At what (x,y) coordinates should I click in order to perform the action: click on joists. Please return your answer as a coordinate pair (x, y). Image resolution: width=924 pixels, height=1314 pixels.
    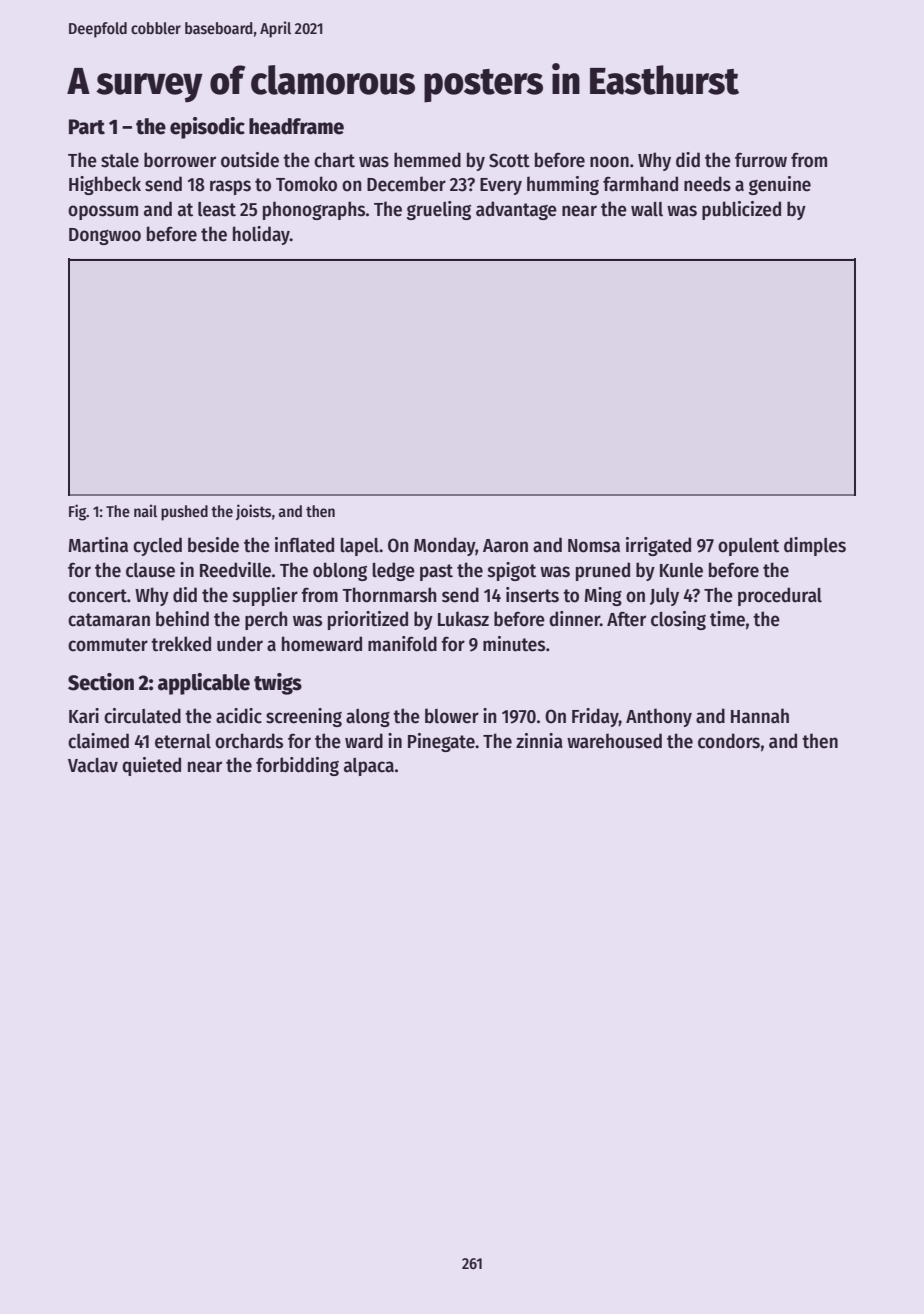
    Looking at the image, I should click on (253, 512).
